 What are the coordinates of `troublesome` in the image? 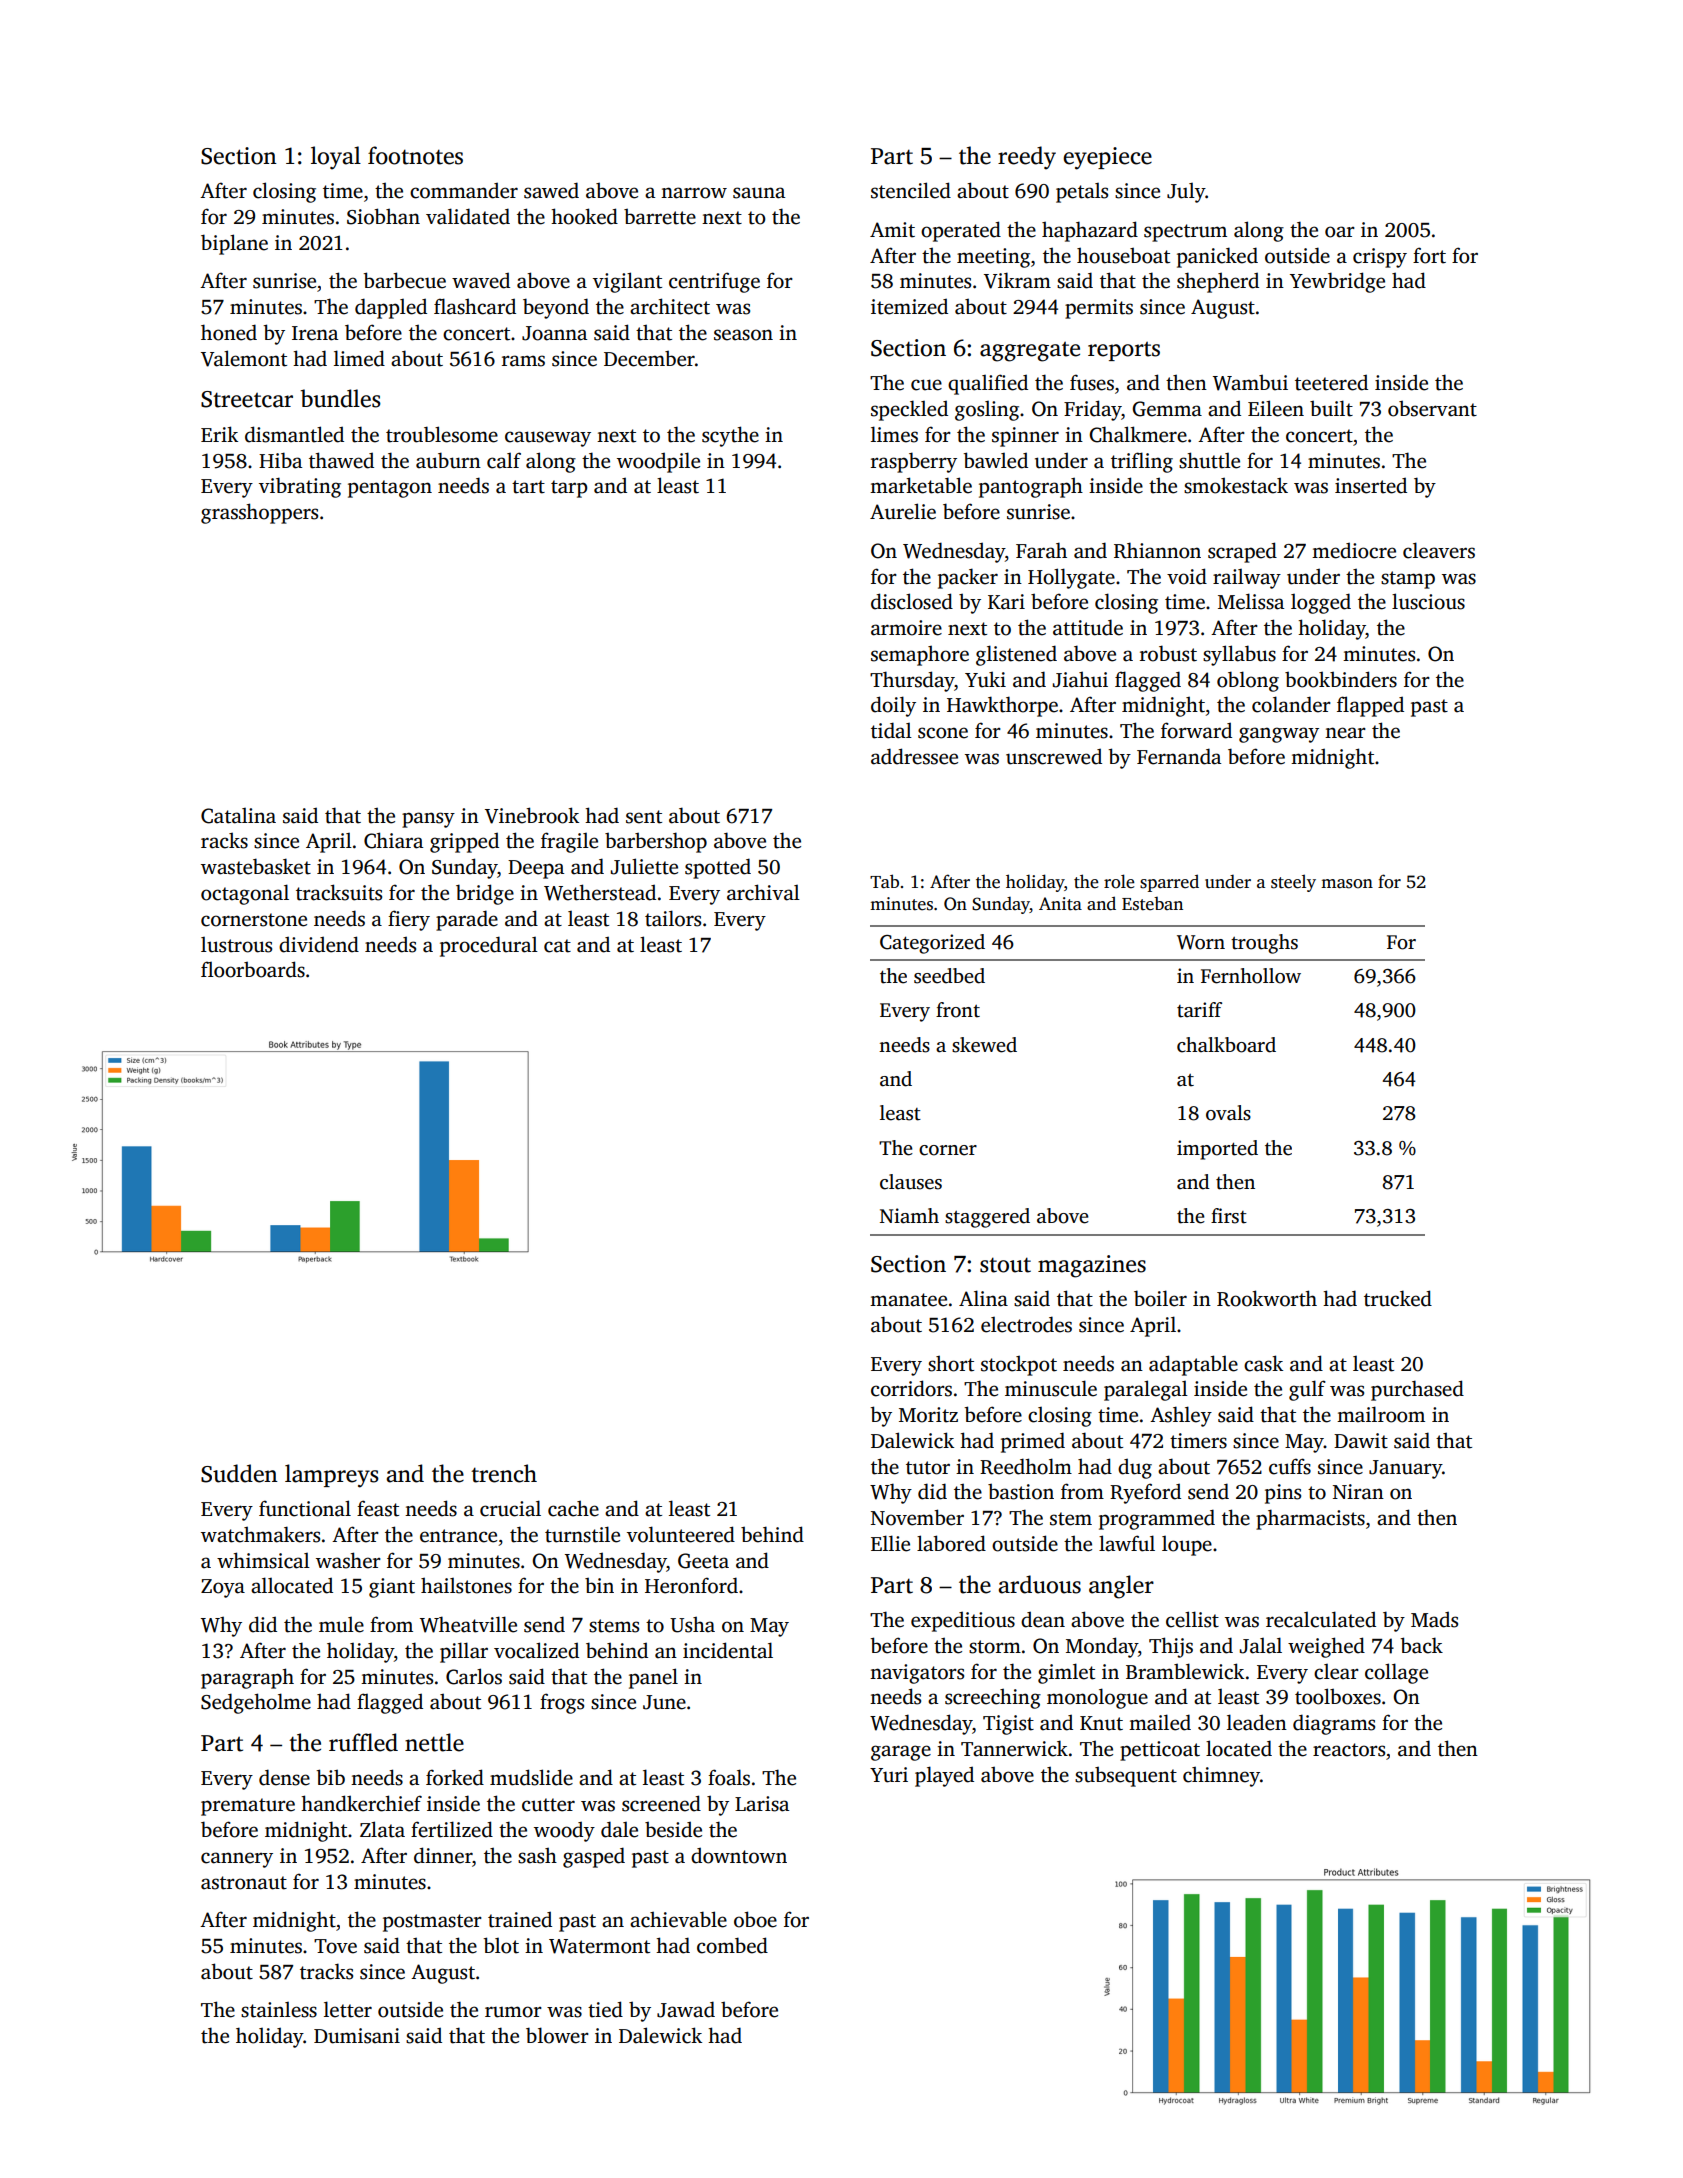 It's located at (442, 434).
